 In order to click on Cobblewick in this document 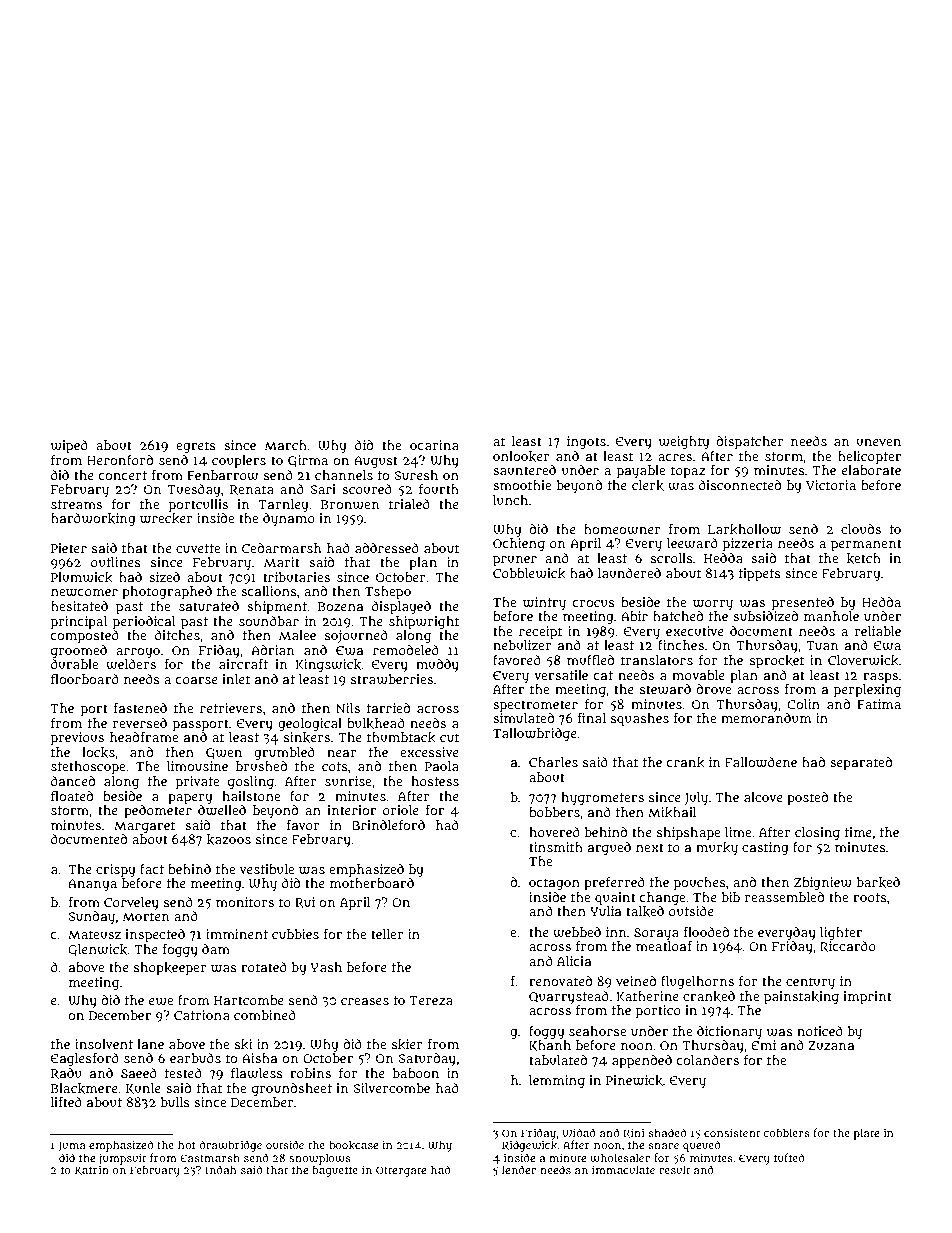, I will do `click(529, 573)`.
